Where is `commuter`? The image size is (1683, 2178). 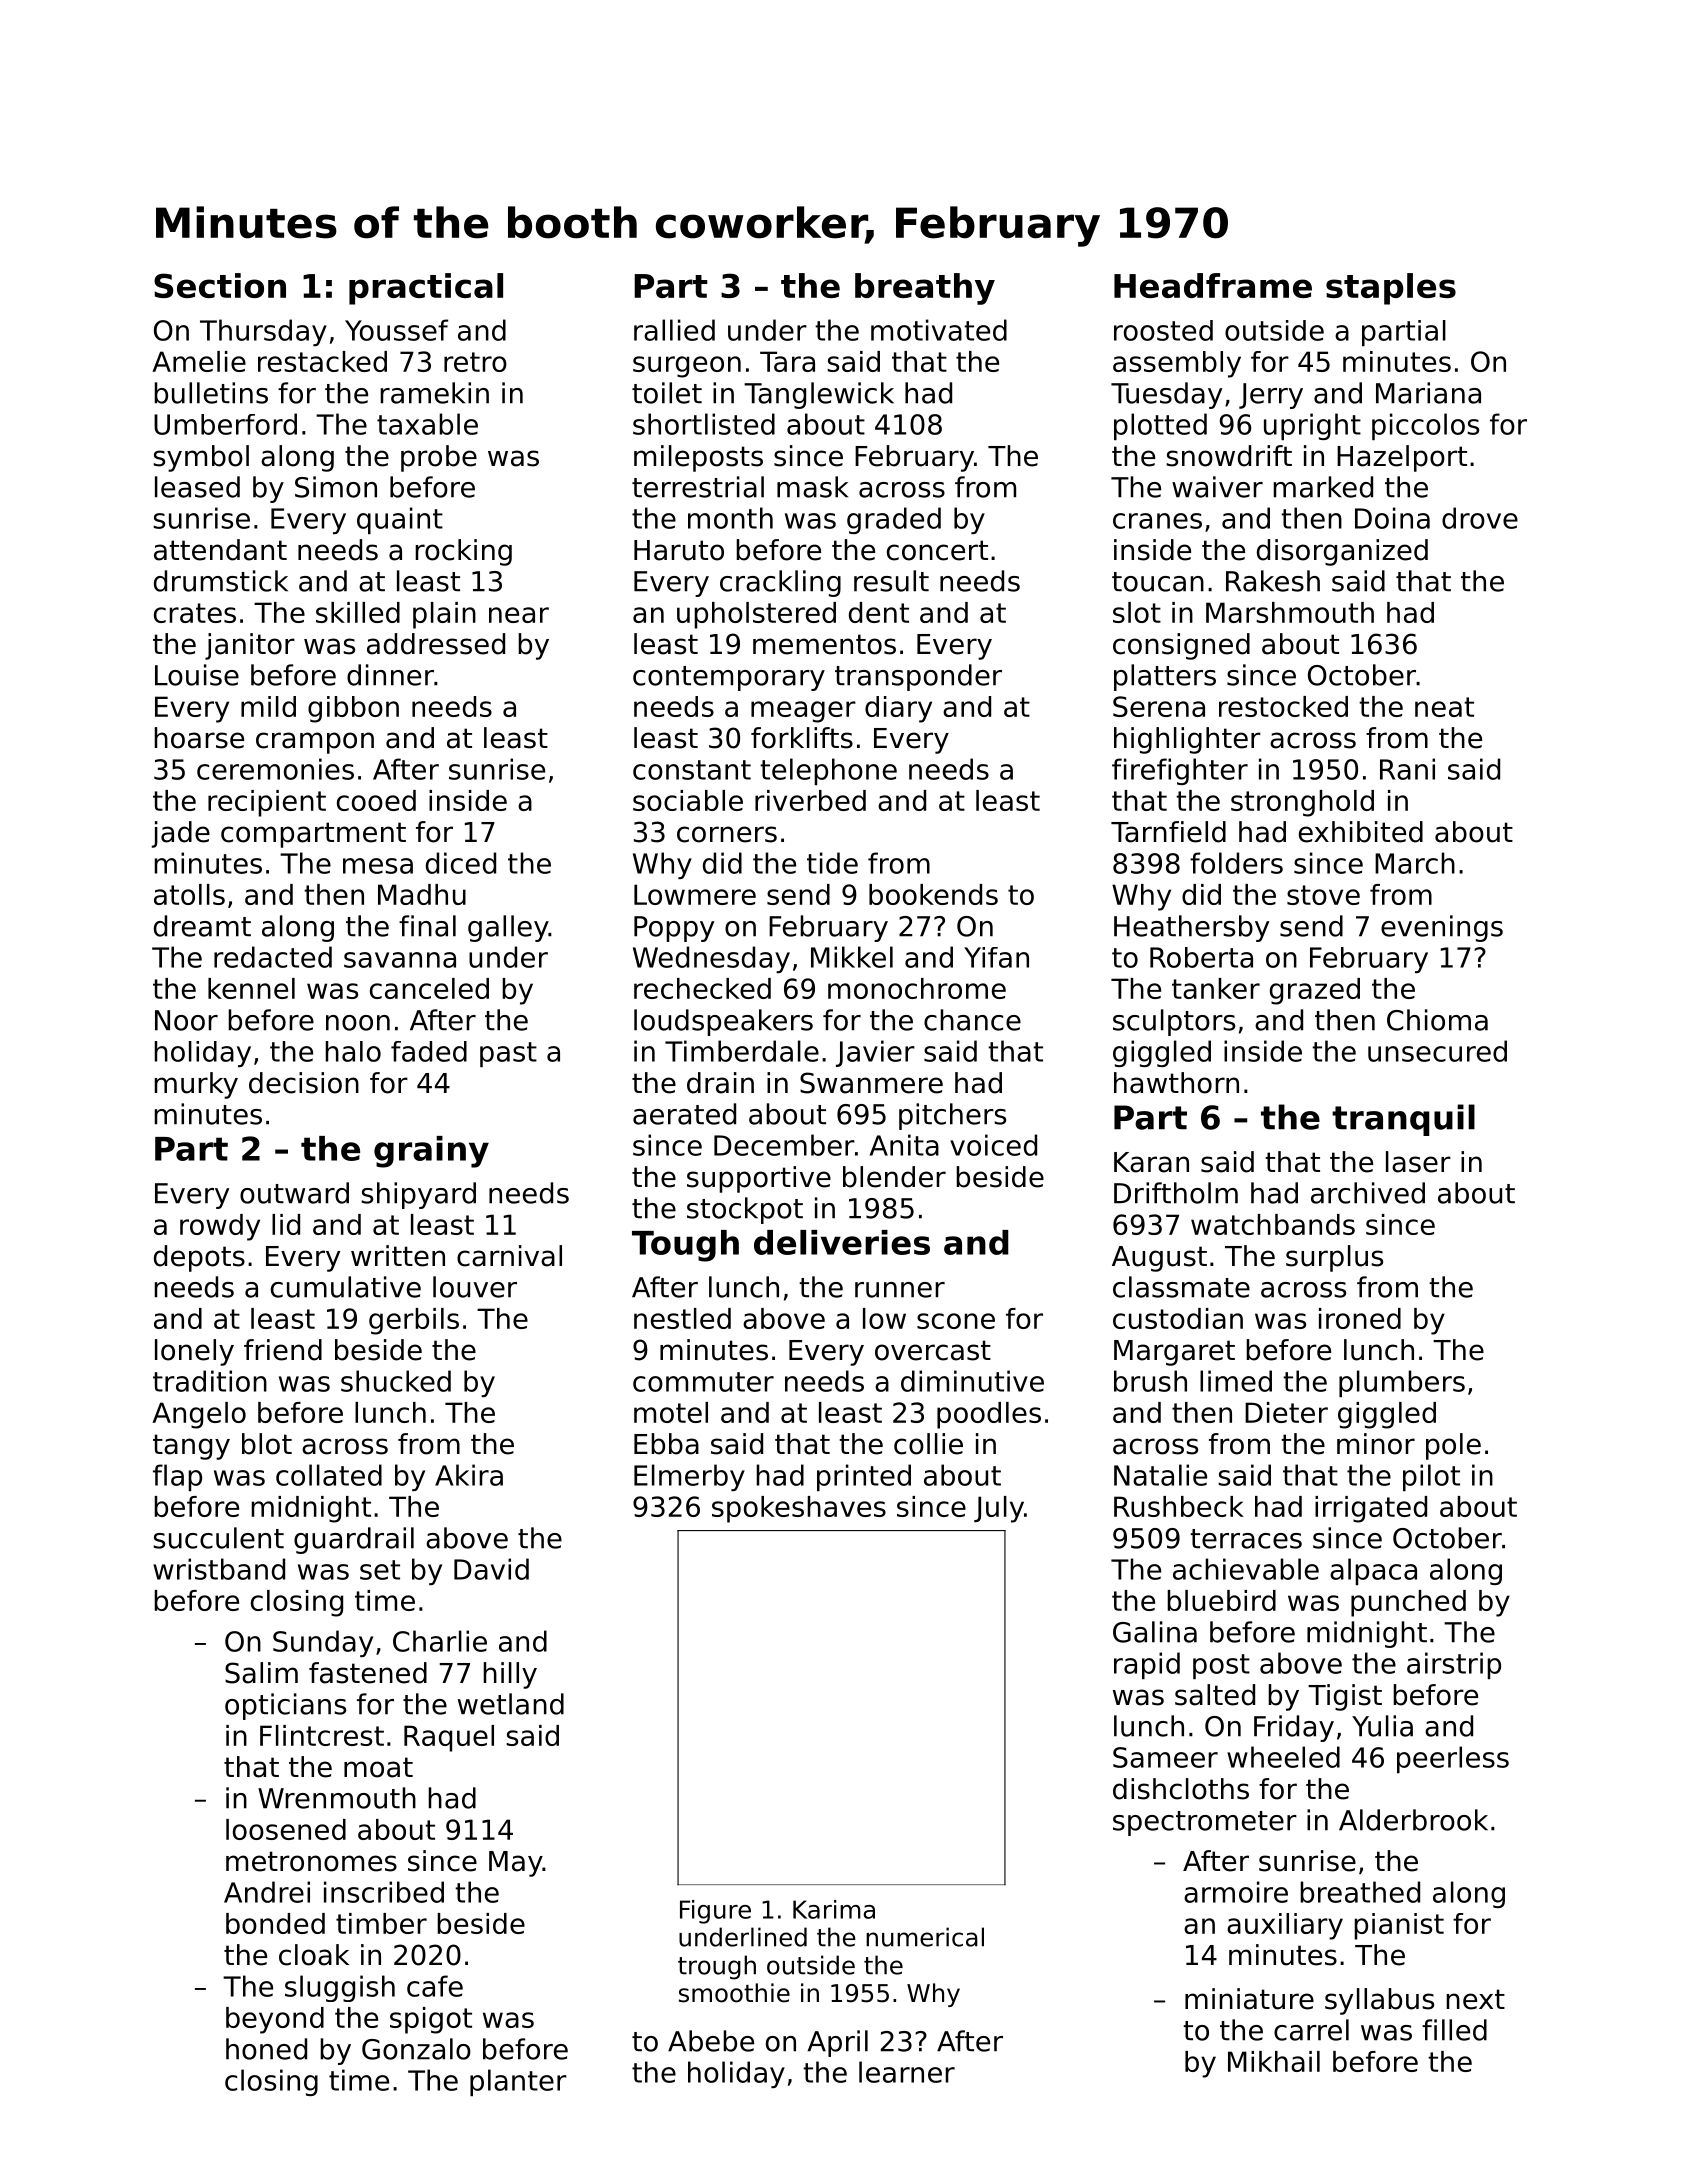 commuter is located at coordinates (703, 1382).
